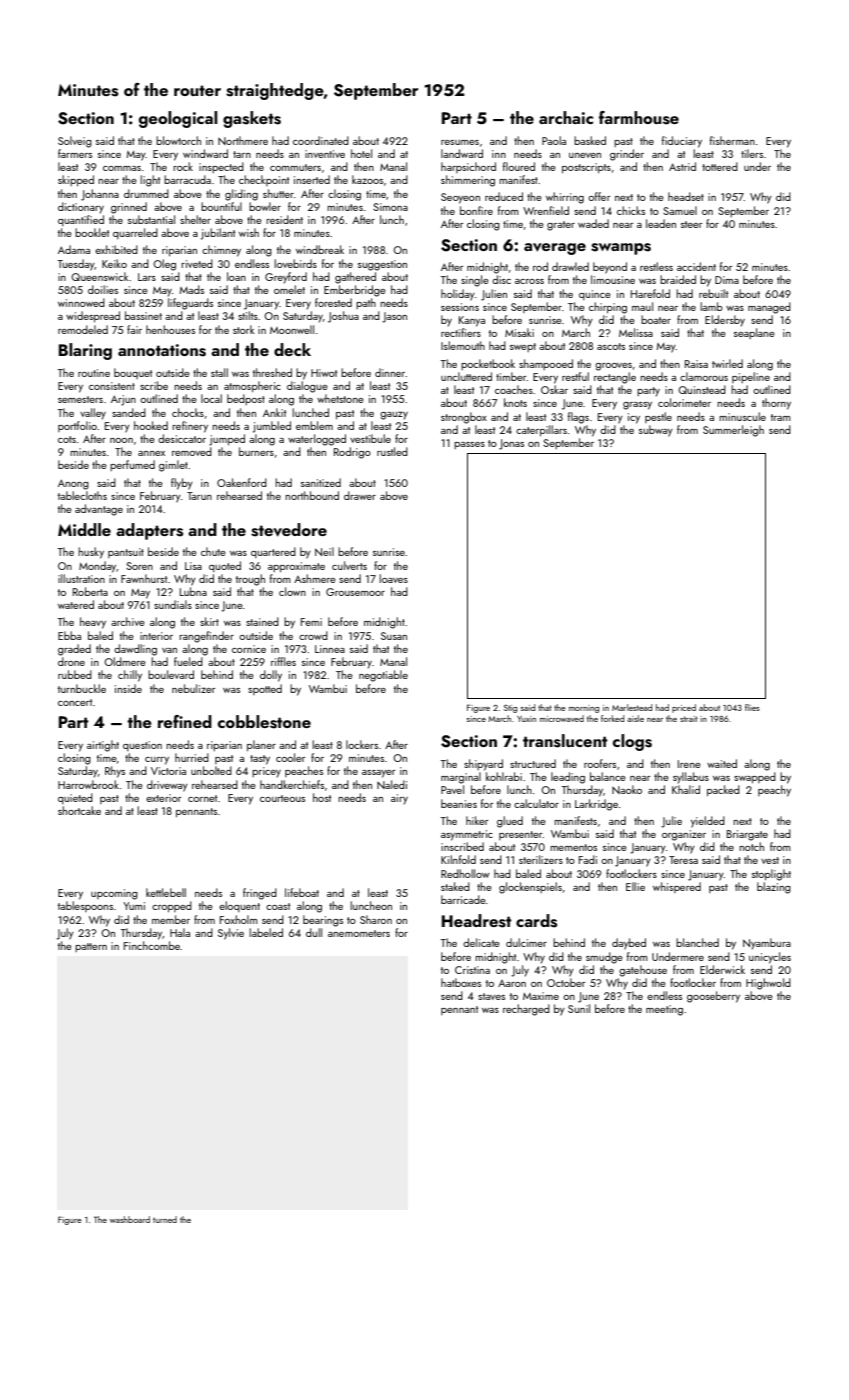 Image resolution: width=849 pixels, height=1400 pixels. What do you see at coordinates (781, 417) in the screenshot?
I see `tram` at bounding box center [781, 417].
